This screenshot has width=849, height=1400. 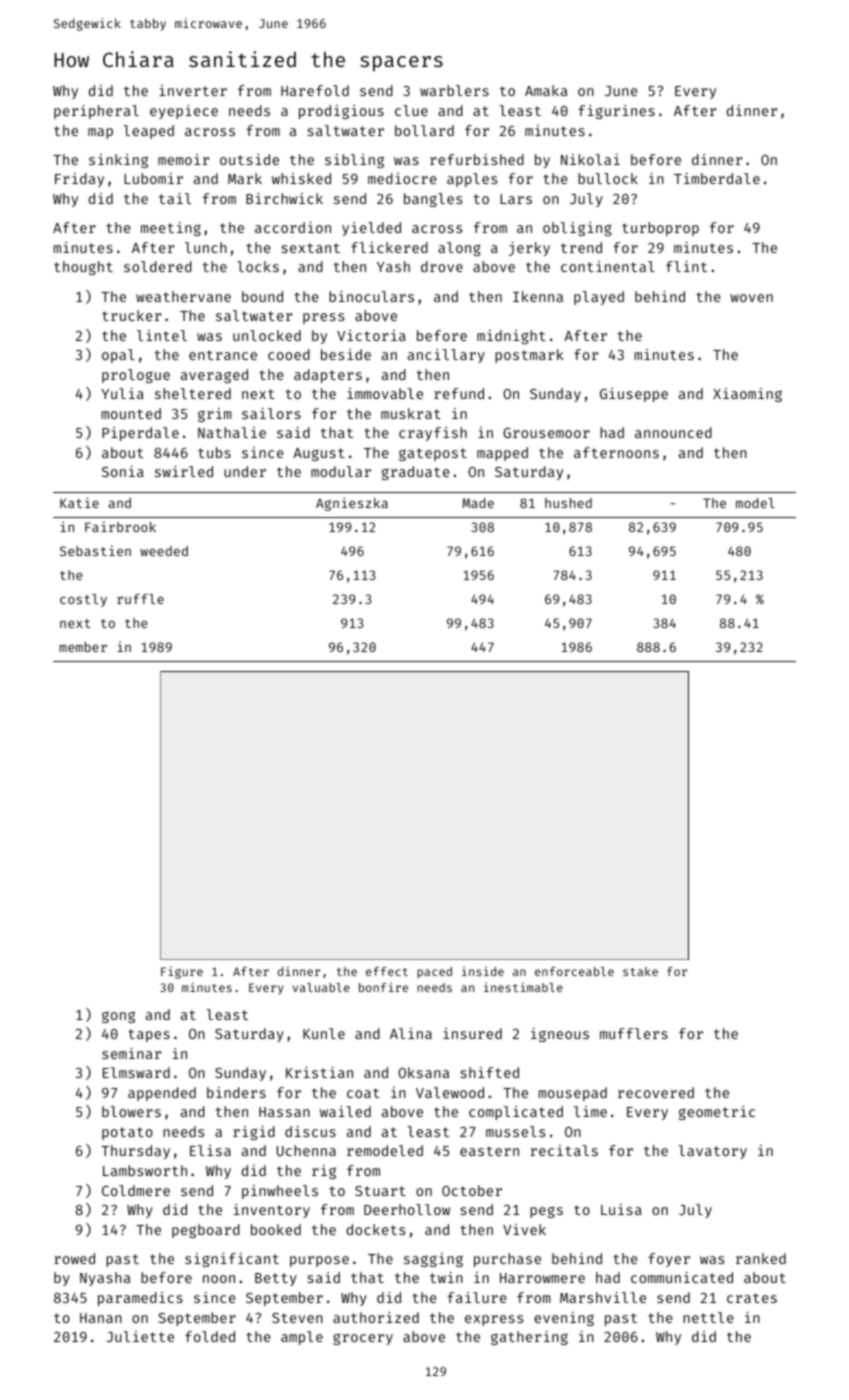 I want to click on significant, so click(x=232, y=1260).
